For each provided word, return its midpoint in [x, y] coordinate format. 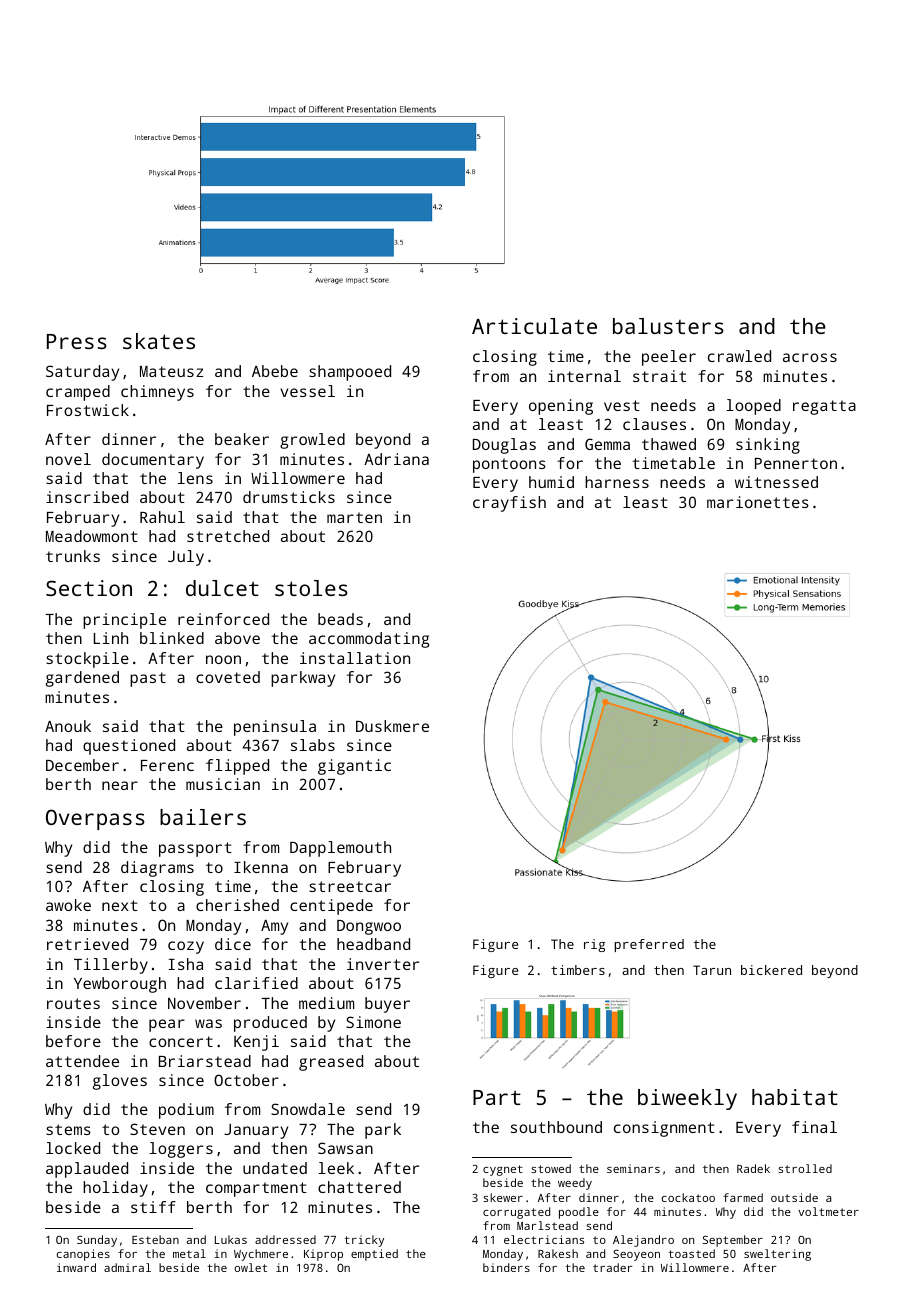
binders [506, 1267]
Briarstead [205, 1061]
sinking [768, 446]
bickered [771, 970]
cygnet [503, 1170]
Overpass [95, 819]
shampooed [350, 373]
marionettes [758, 502]
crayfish [509, 504]
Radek [753, 1168]
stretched [228, 536]
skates [159, 341]
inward [76, 1267]
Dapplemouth [340, 849]
